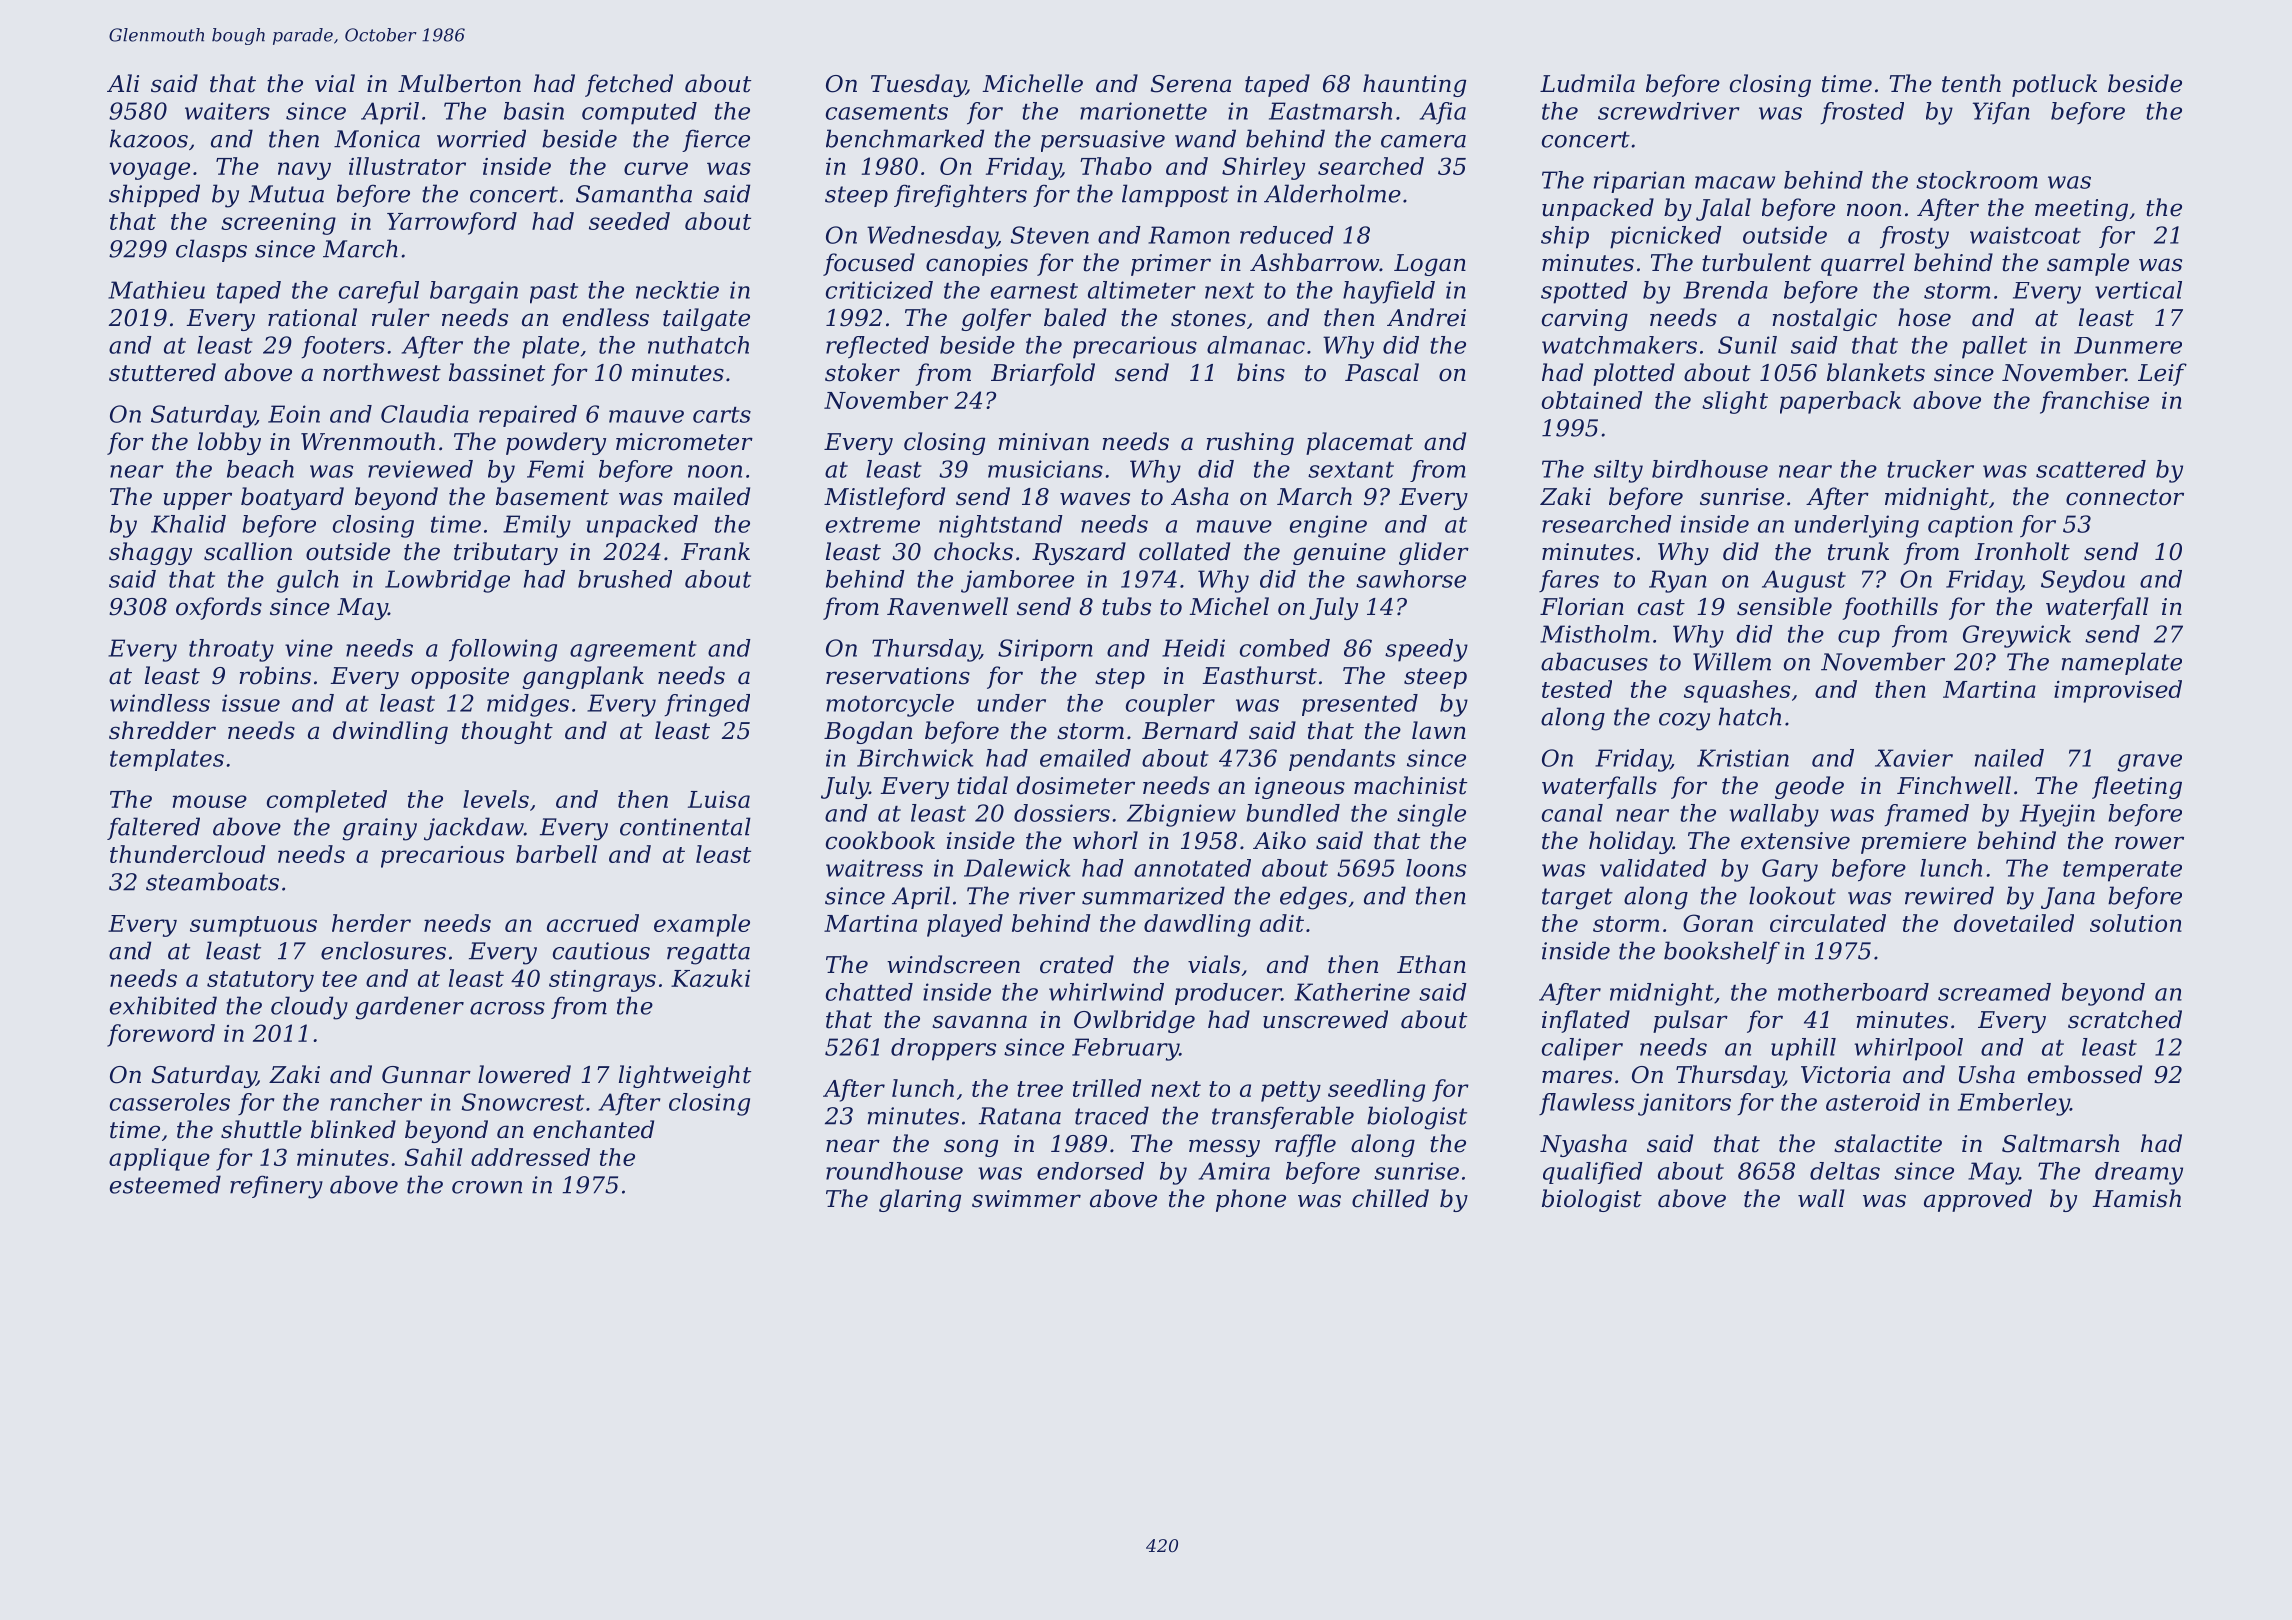  I want to click on waiters, so click(227, 111).
